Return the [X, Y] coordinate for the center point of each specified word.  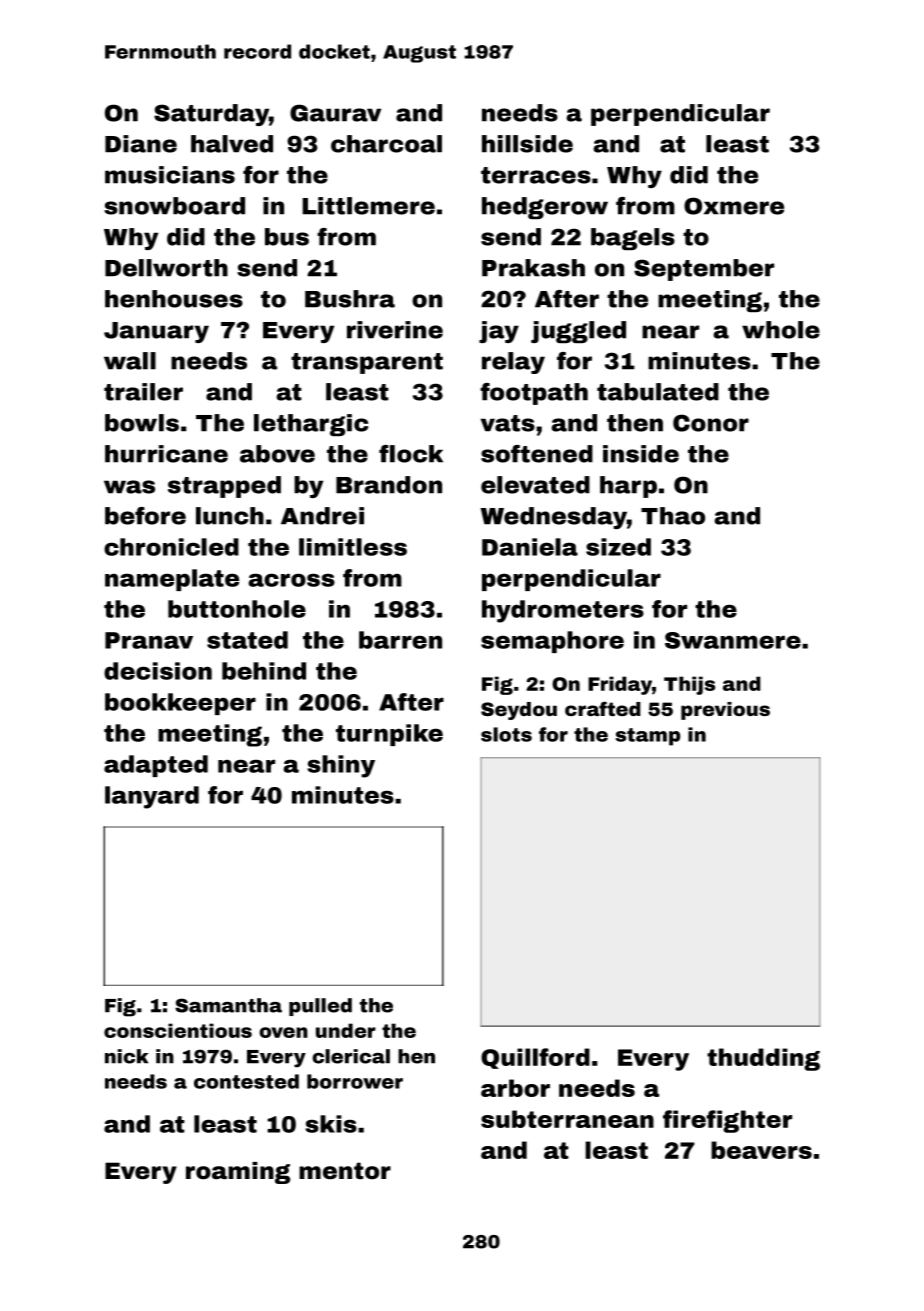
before [145, 516]
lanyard [152, 797]
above [277, 454]
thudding [763, 1059]
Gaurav [335, 113]
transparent [367, 363]
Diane [141, 144]
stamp [647, 737]
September [704, 270]
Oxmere [734, 206]
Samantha [228, 1005]
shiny [341, 766]
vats [508, 423]
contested [246, 1081]
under [346, 1030]
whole [781, 330]
